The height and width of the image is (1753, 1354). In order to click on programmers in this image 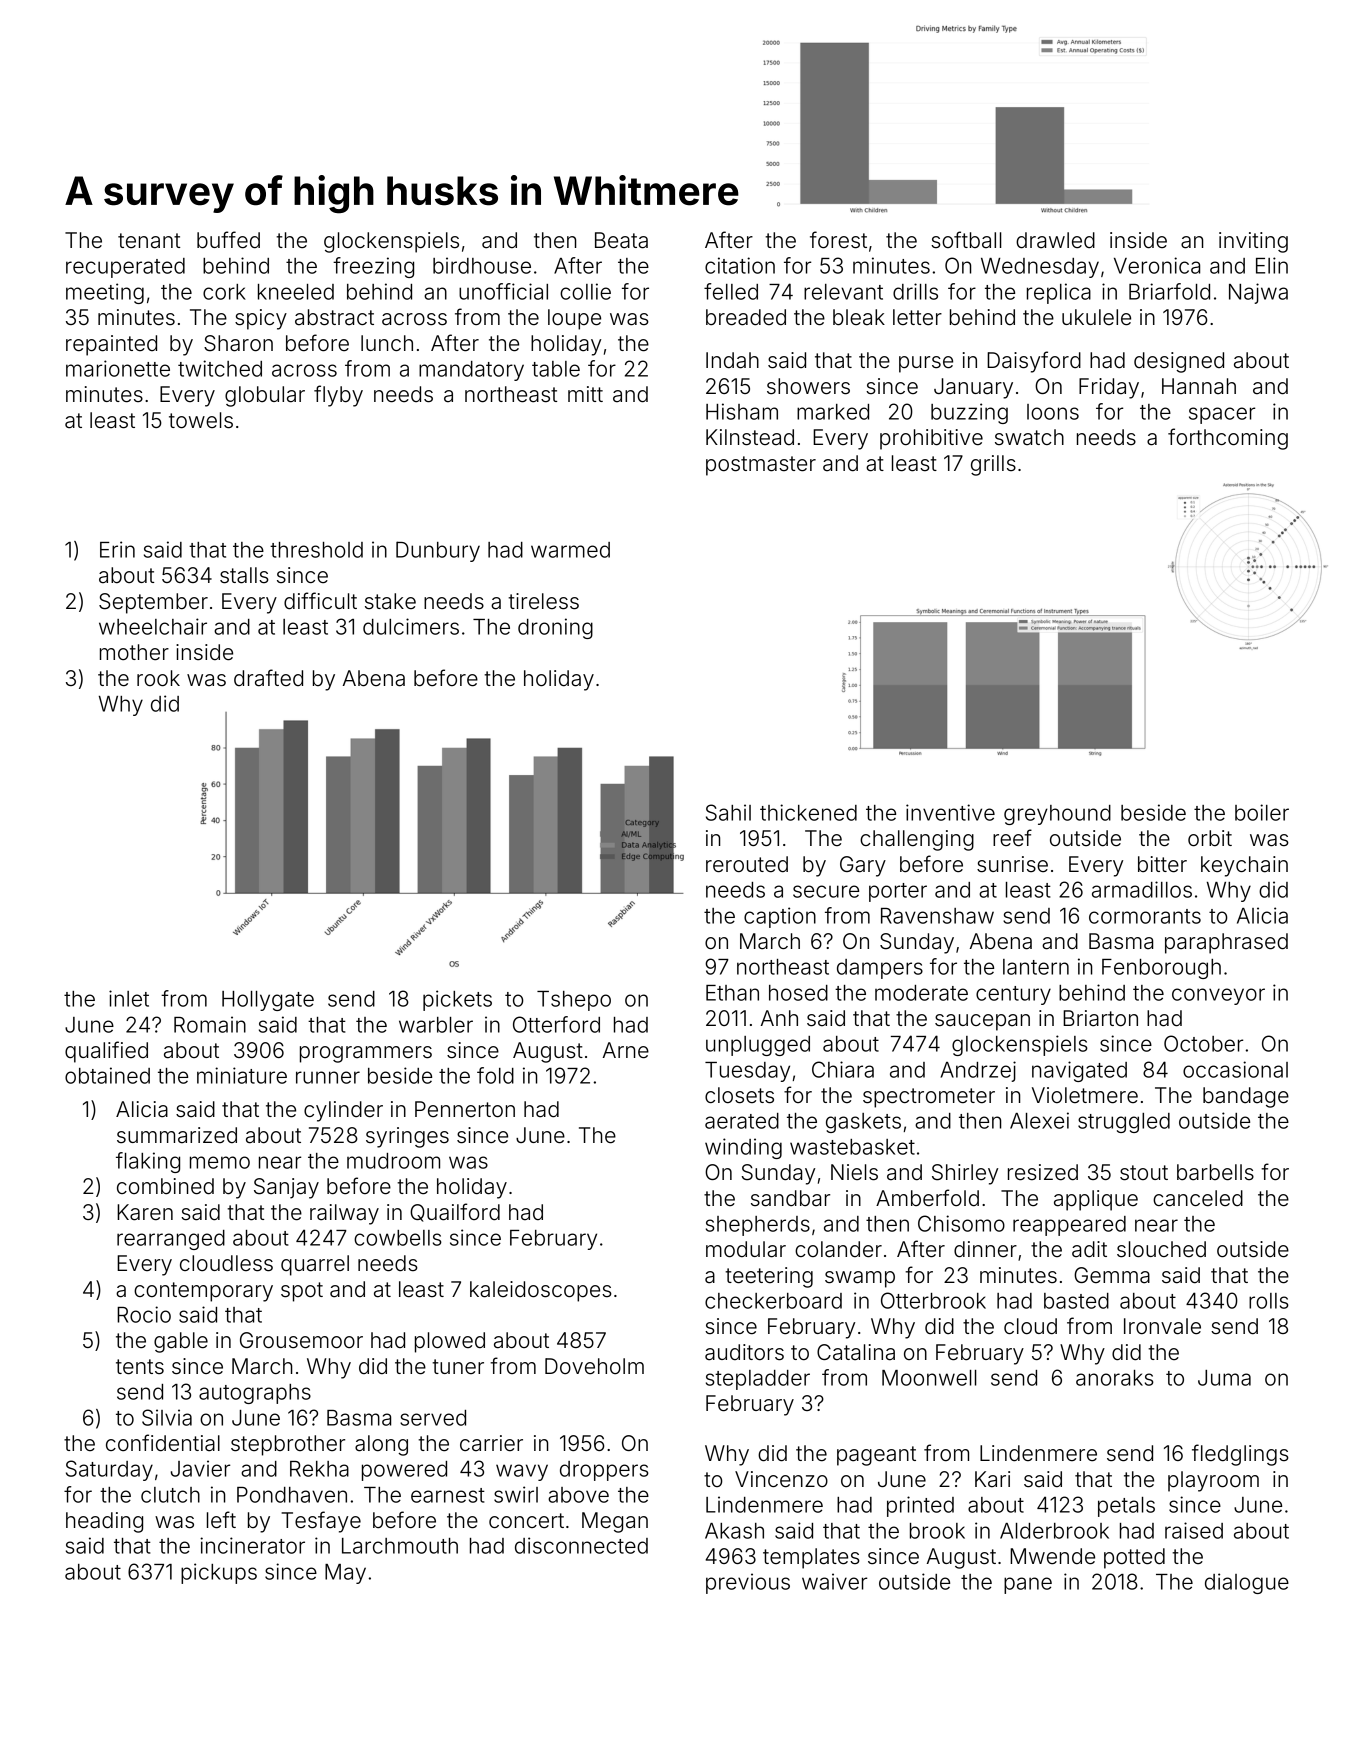, I will do `click(366, 1054)`.
